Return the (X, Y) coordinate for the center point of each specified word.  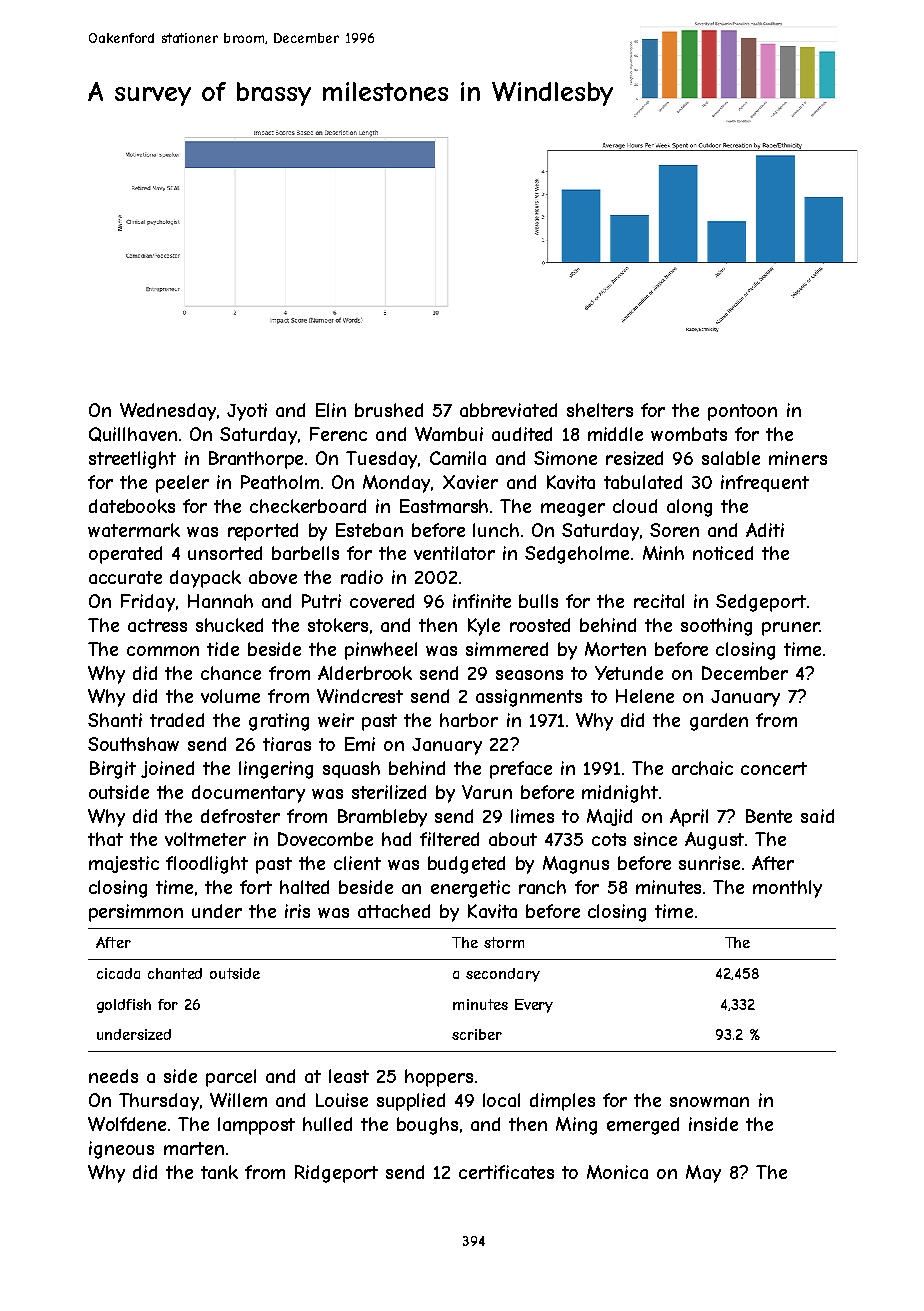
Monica (617, 1172)
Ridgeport (336, 1174)
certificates (506, 1172)
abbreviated (508, 410)
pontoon (742, 412)
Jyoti (247, 412)
